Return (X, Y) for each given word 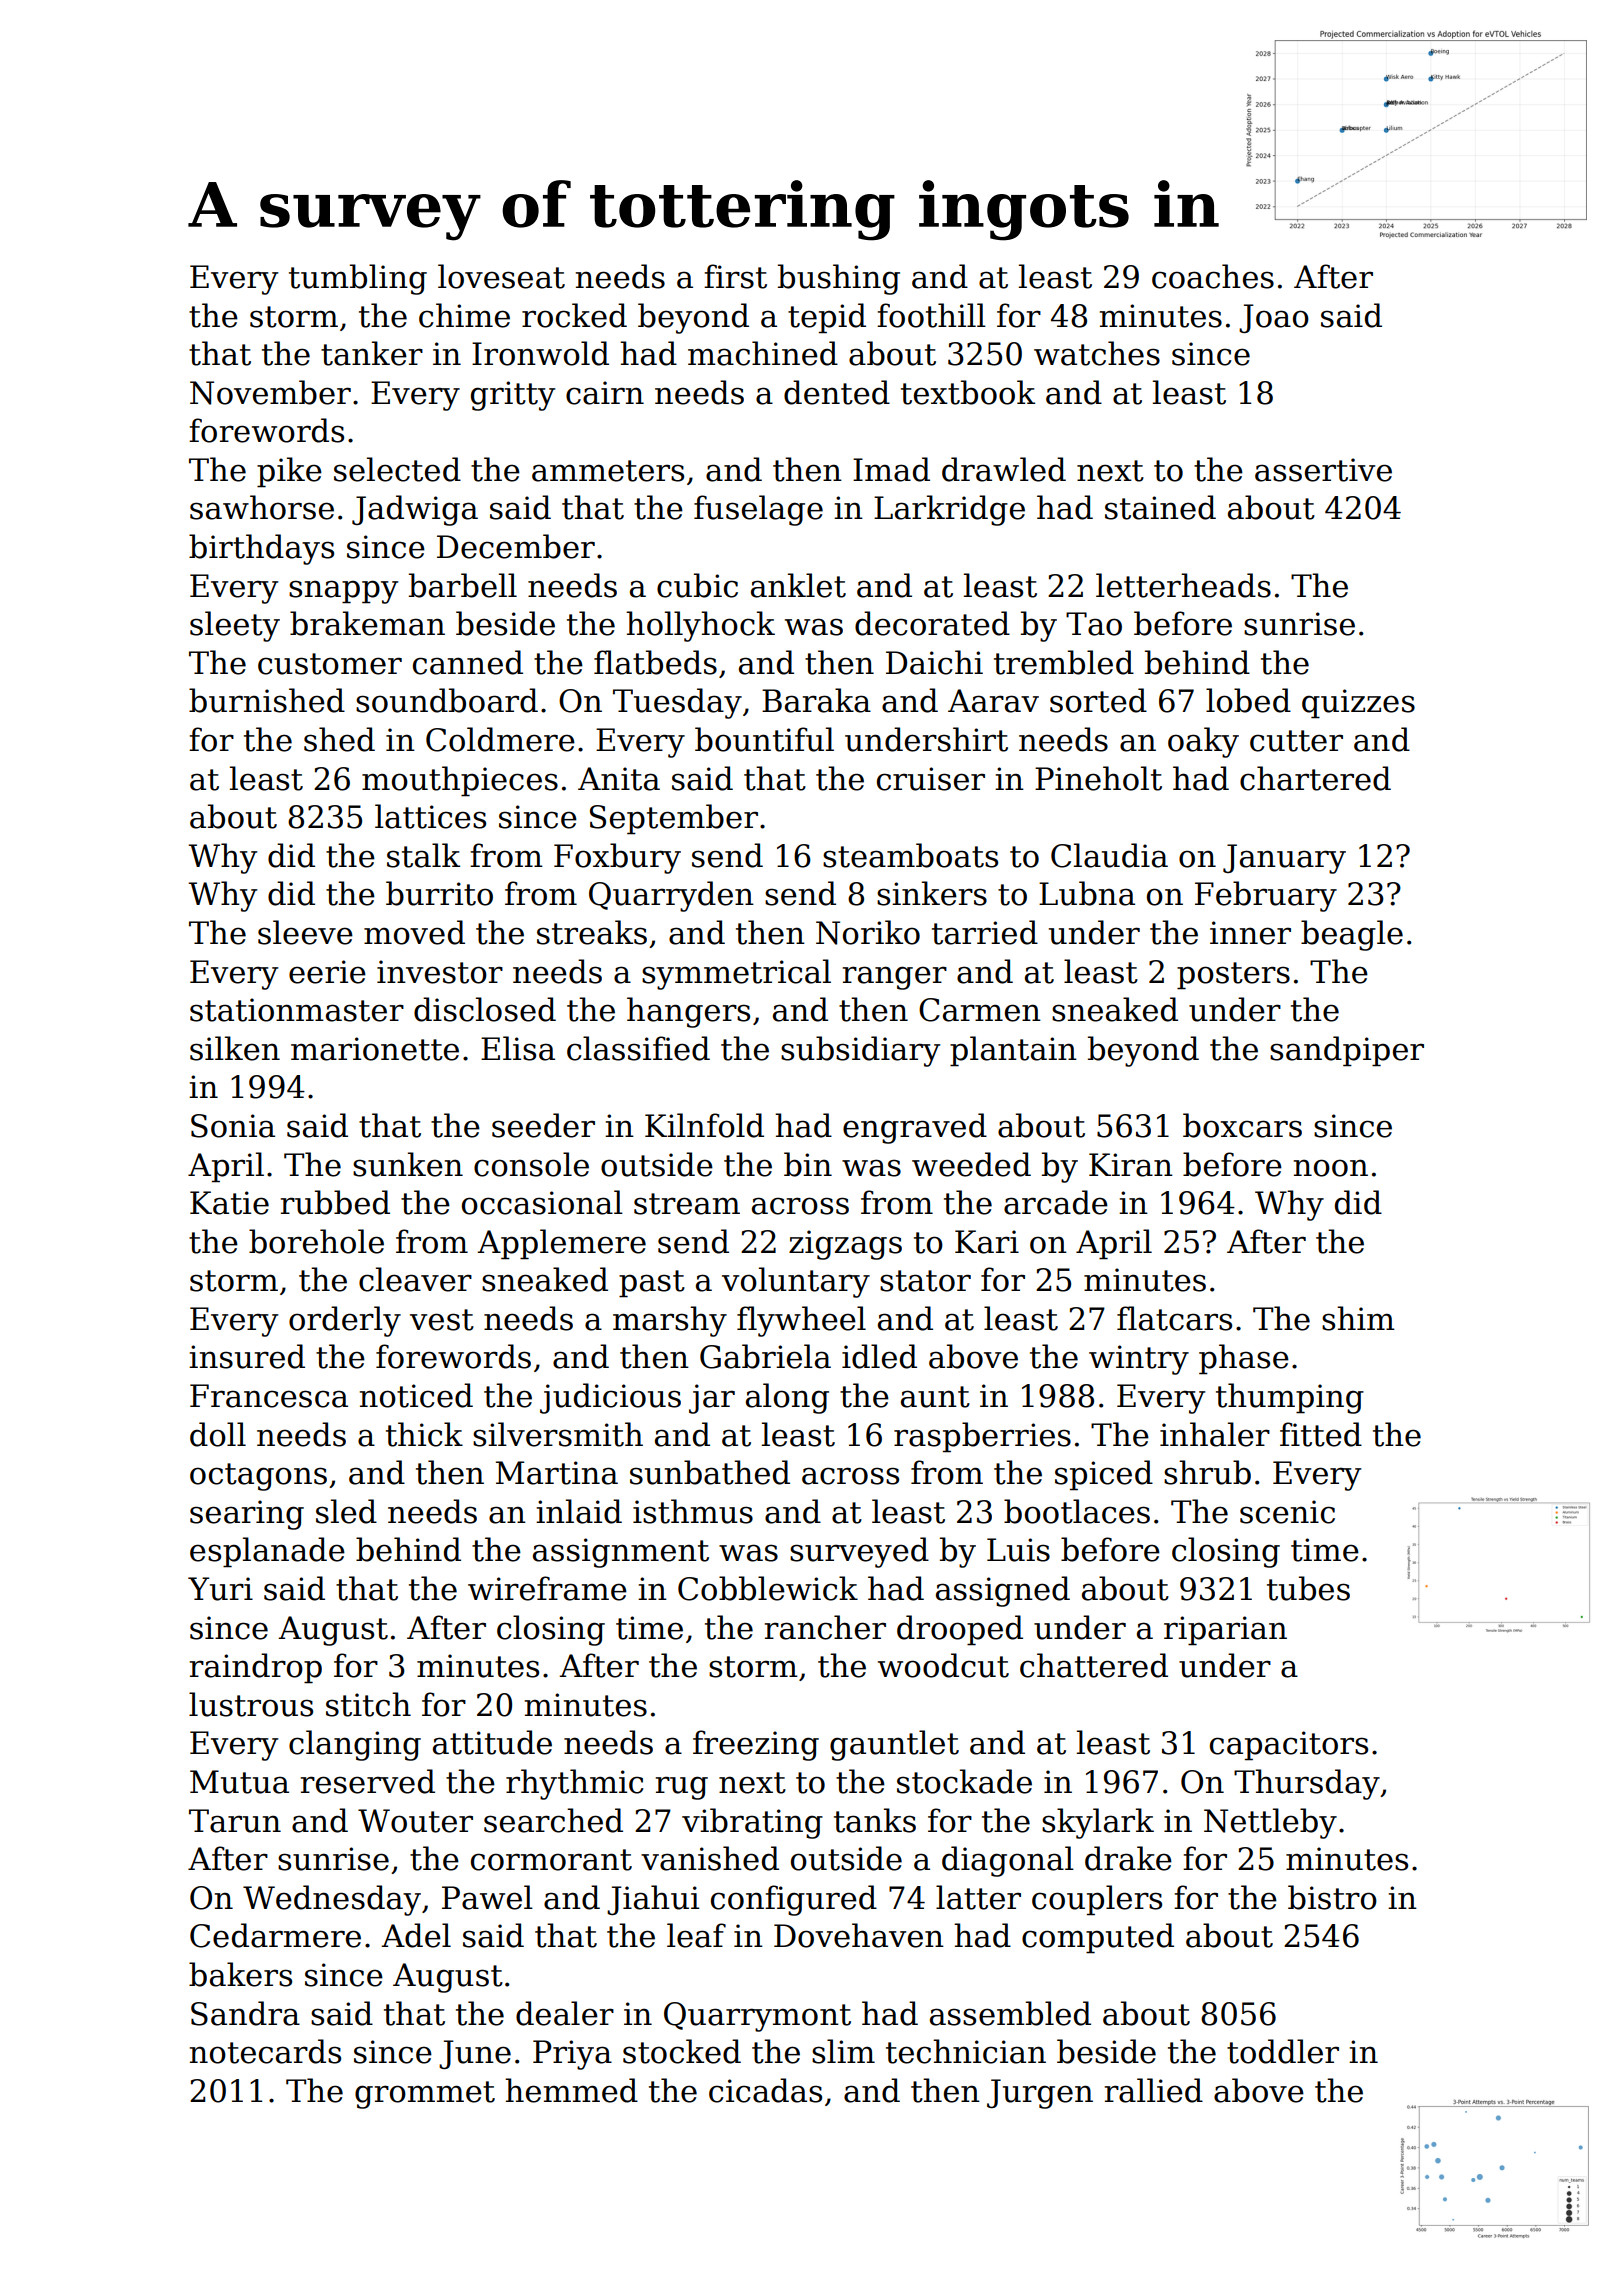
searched (553, 1820)
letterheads (1183, 585)
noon (1331, 1168)
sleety (235, 626)
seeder (543, 1125)
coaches (1213, 276)
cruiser (931, 779)
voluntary (796, 1282)
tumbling (358, 279)
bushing (839, 279)
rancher (825, 1627)
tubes (1308, 1588)
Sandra (245, 2013)
